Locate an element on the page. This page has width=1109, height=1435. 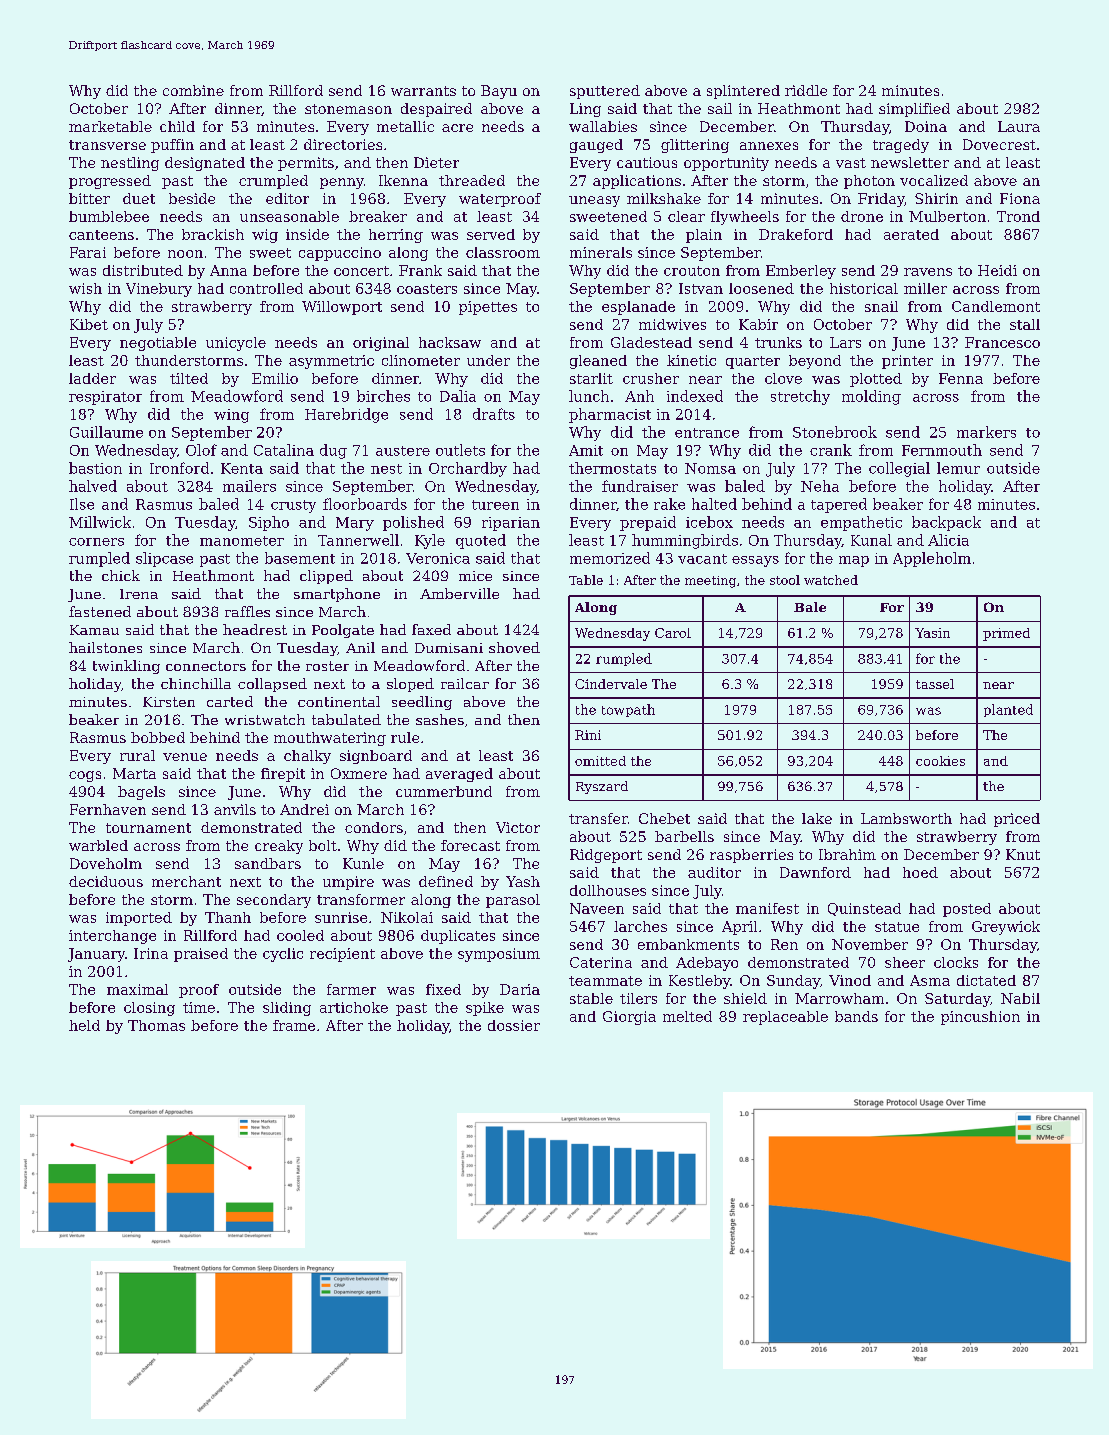
child is located at coordinates (177, 126).
